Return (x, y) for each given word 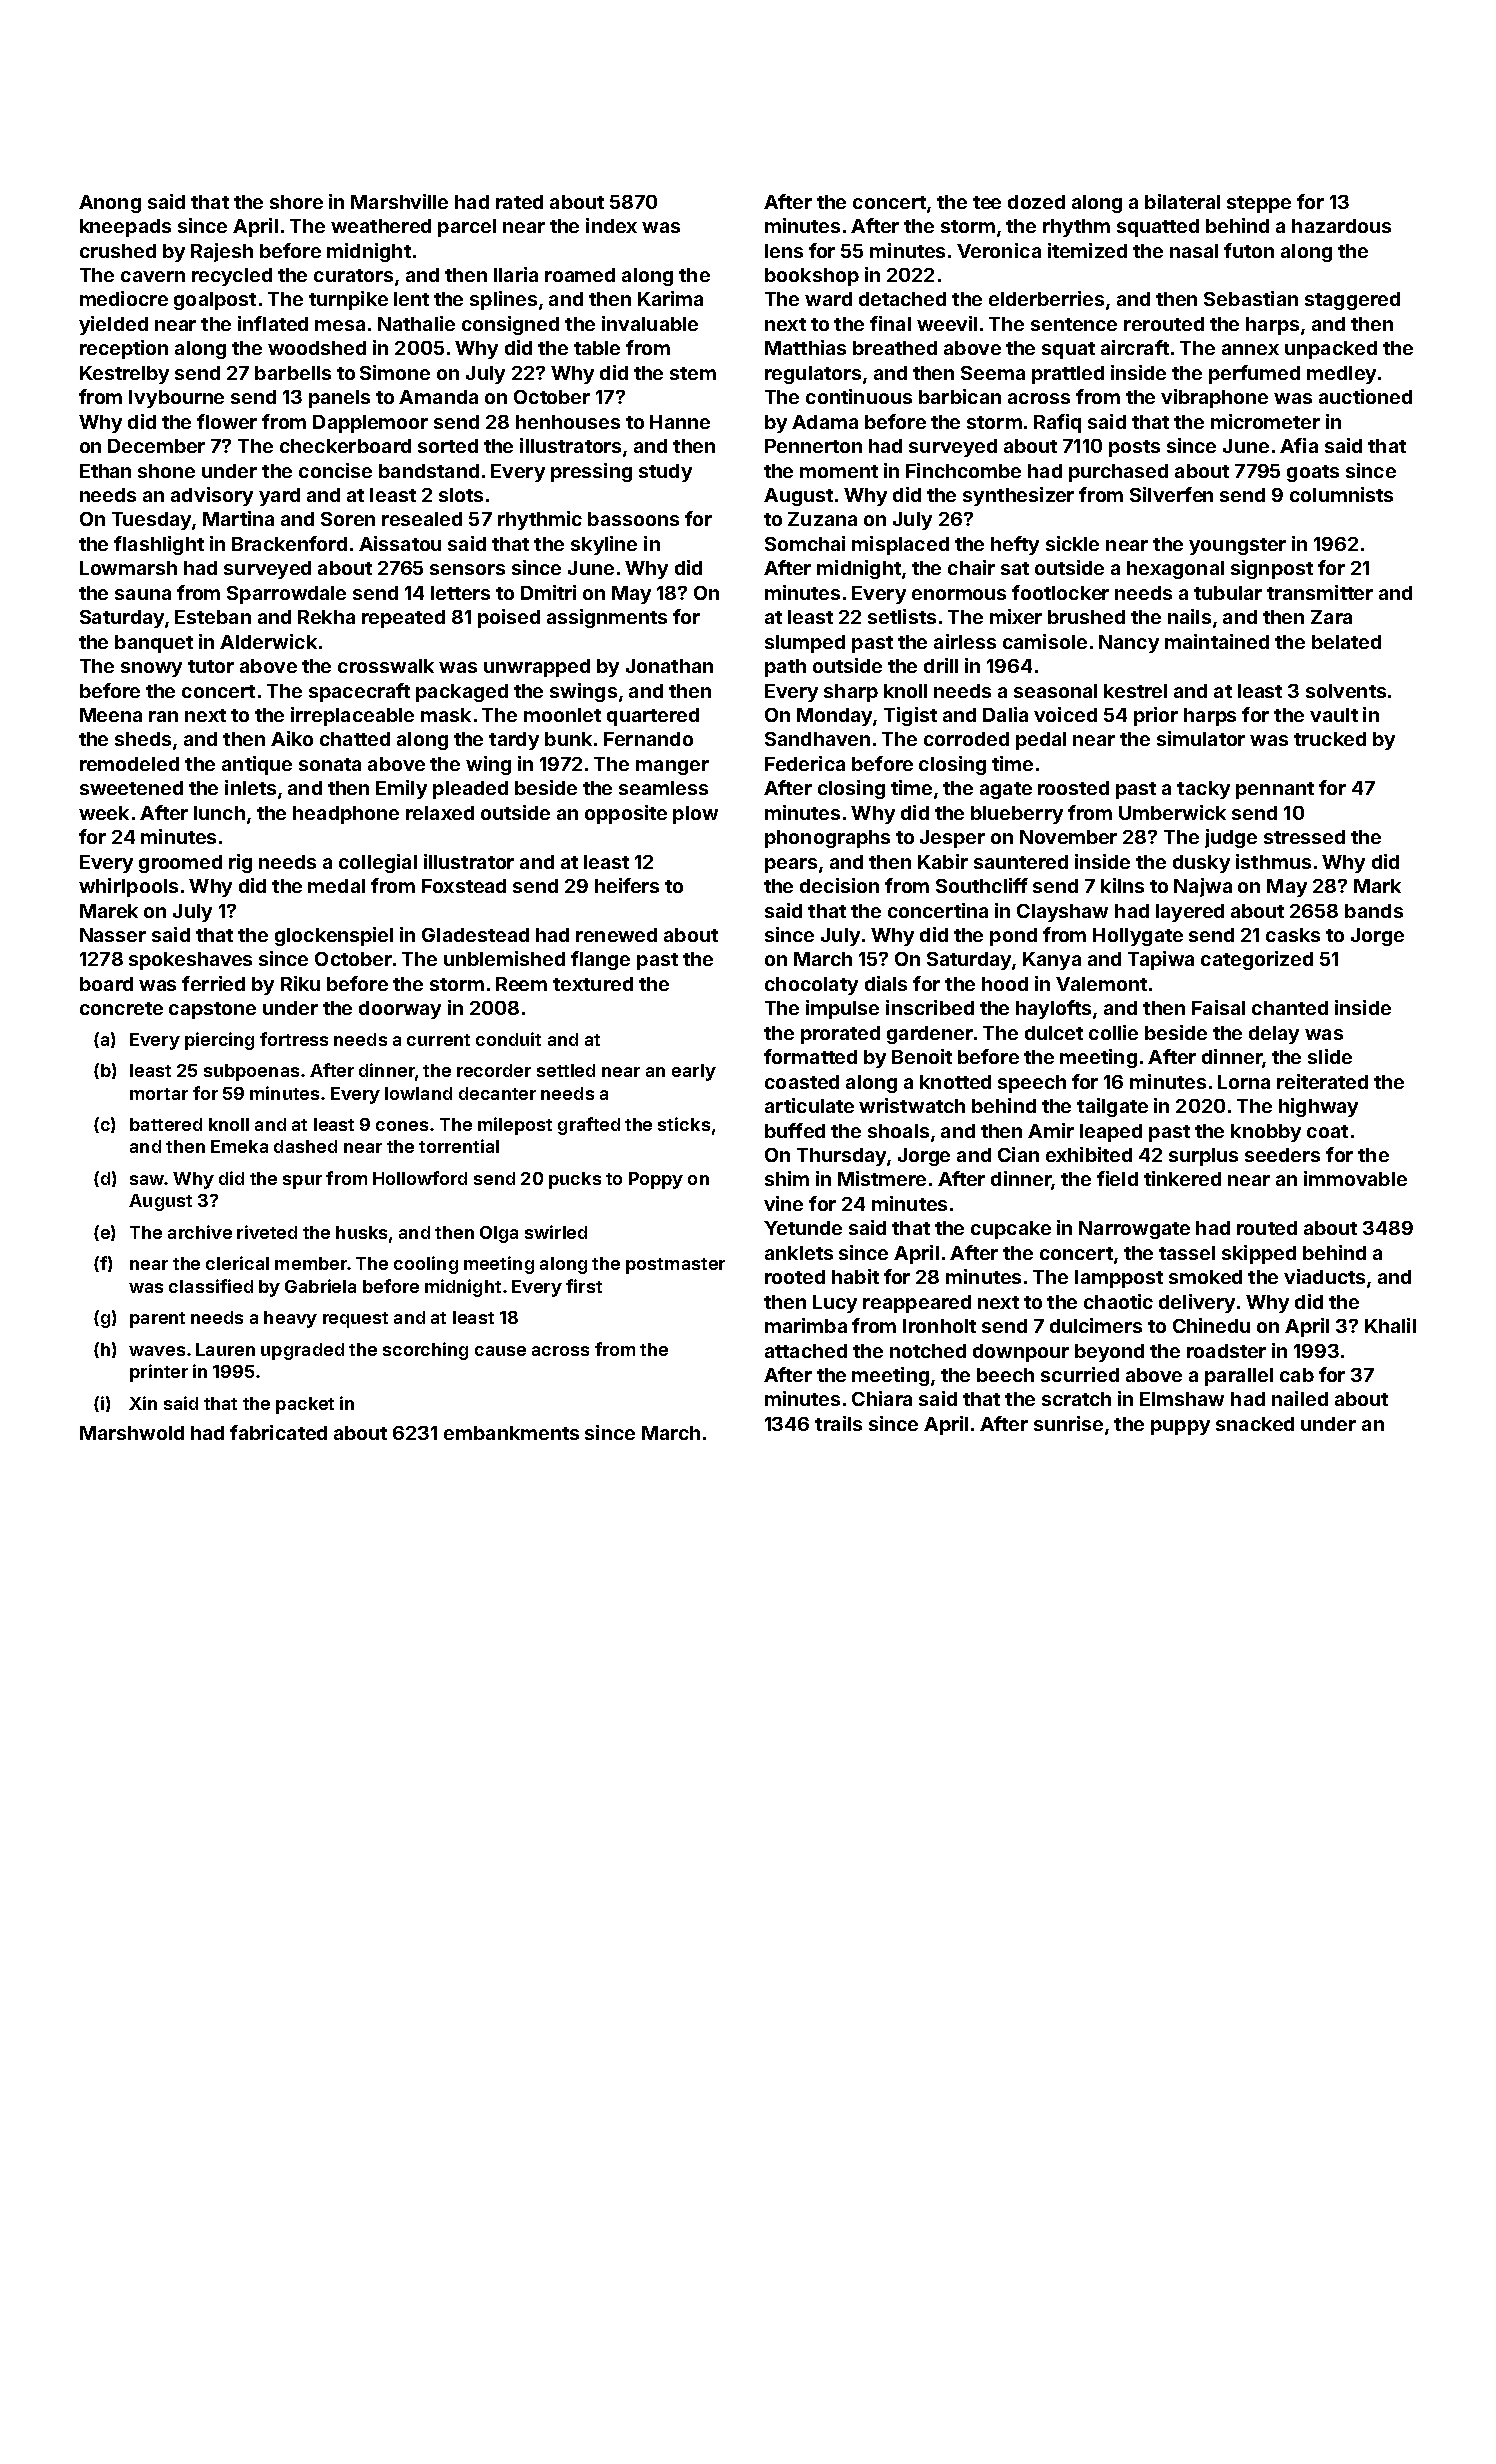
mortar (159, 1094)
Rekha (326, 617)
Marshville (399, 201)
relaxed (440, 813)
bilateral (1182, 201)
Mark (1377, 886)
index (611, 225)
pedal (1041, 741)
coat (1327, 1131)
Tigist (910, 716)
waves (157, 1351)
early (694, 1072)
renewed (616, 935)
